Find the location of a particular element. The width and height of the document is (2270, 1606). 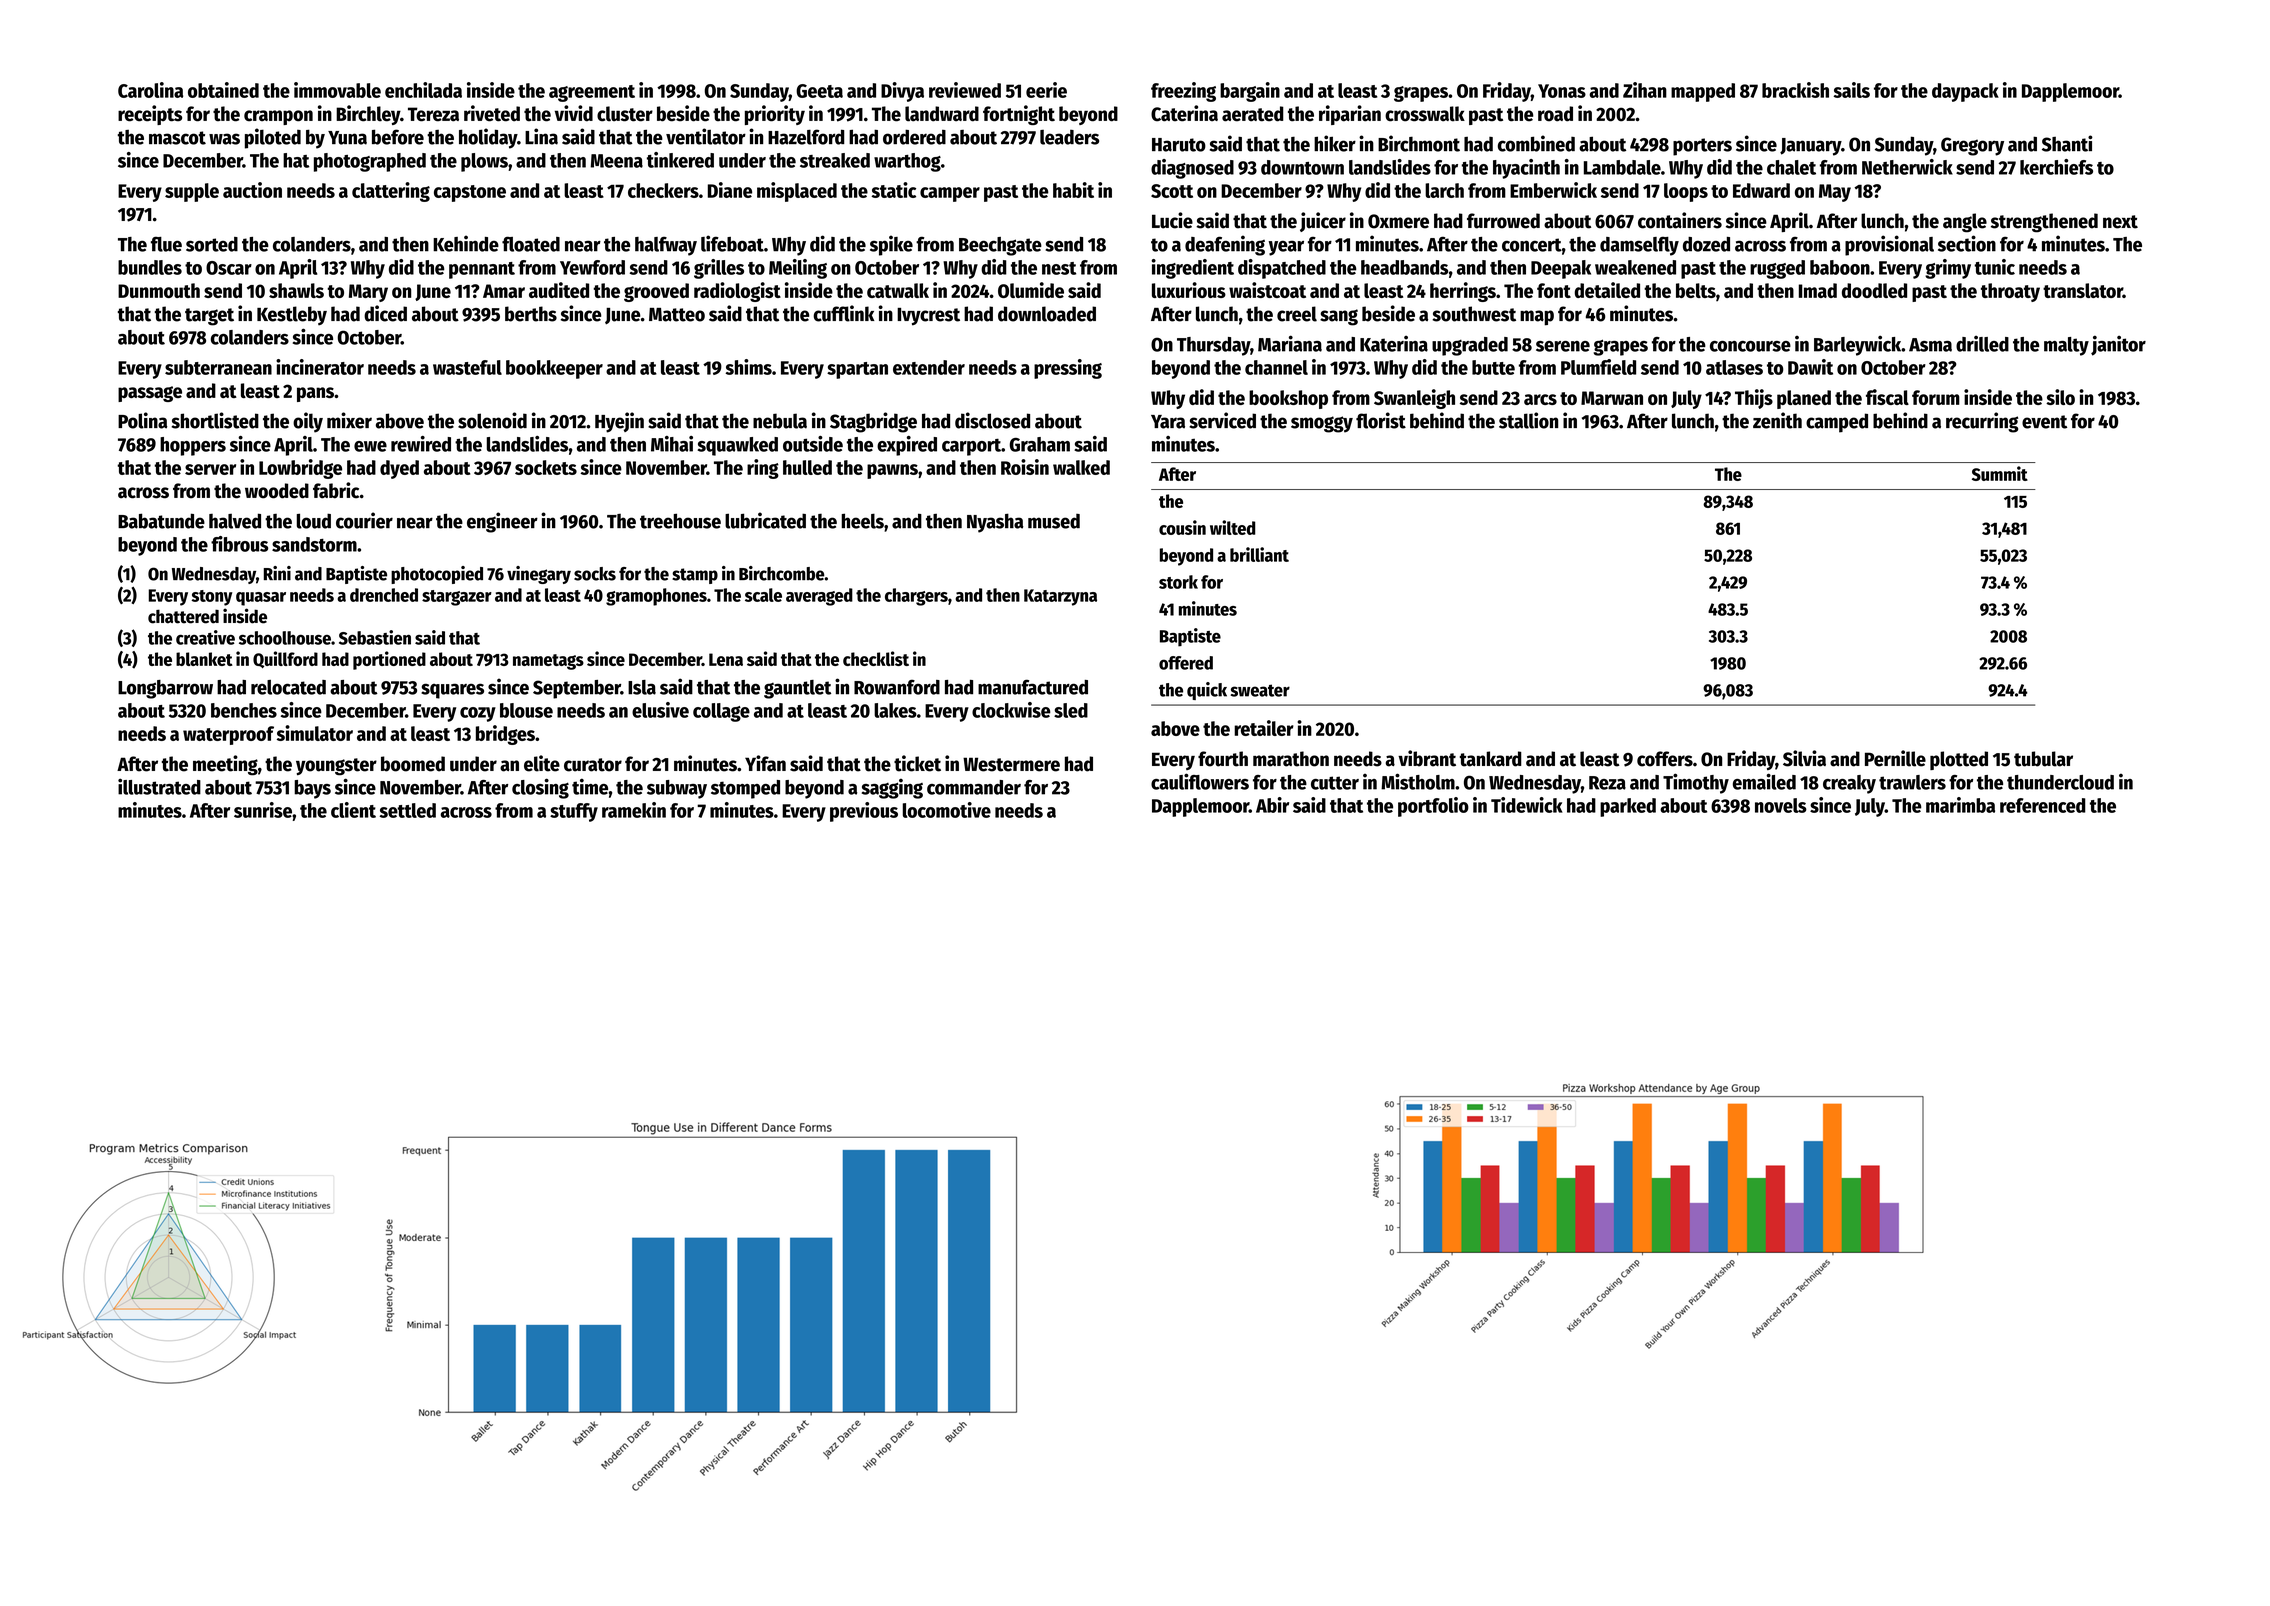

Summit is located at coordinates (2000, 473).
